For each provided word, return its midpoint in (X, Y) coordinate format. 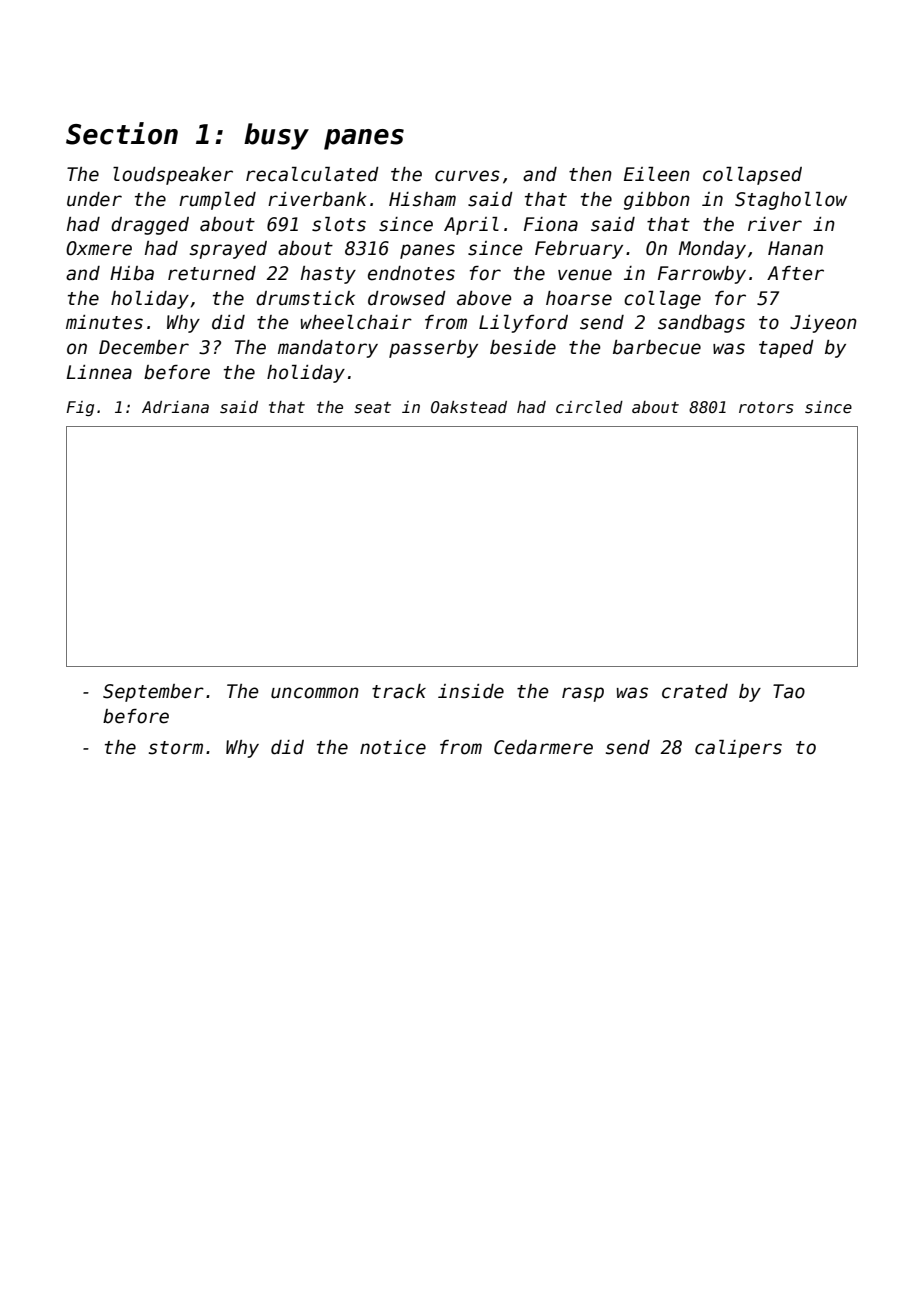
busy (276, 136)
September (153, 693)
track (399, 691)
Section (122, 133)
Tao (789, 691)
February (579, 250)
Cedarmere (543, 747)
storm (176, 748)
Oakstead (469, 407)
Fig (80, 408)
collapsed (752, 176)
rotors (766, 407)
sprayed (228, 250)
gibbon (657, 201)
